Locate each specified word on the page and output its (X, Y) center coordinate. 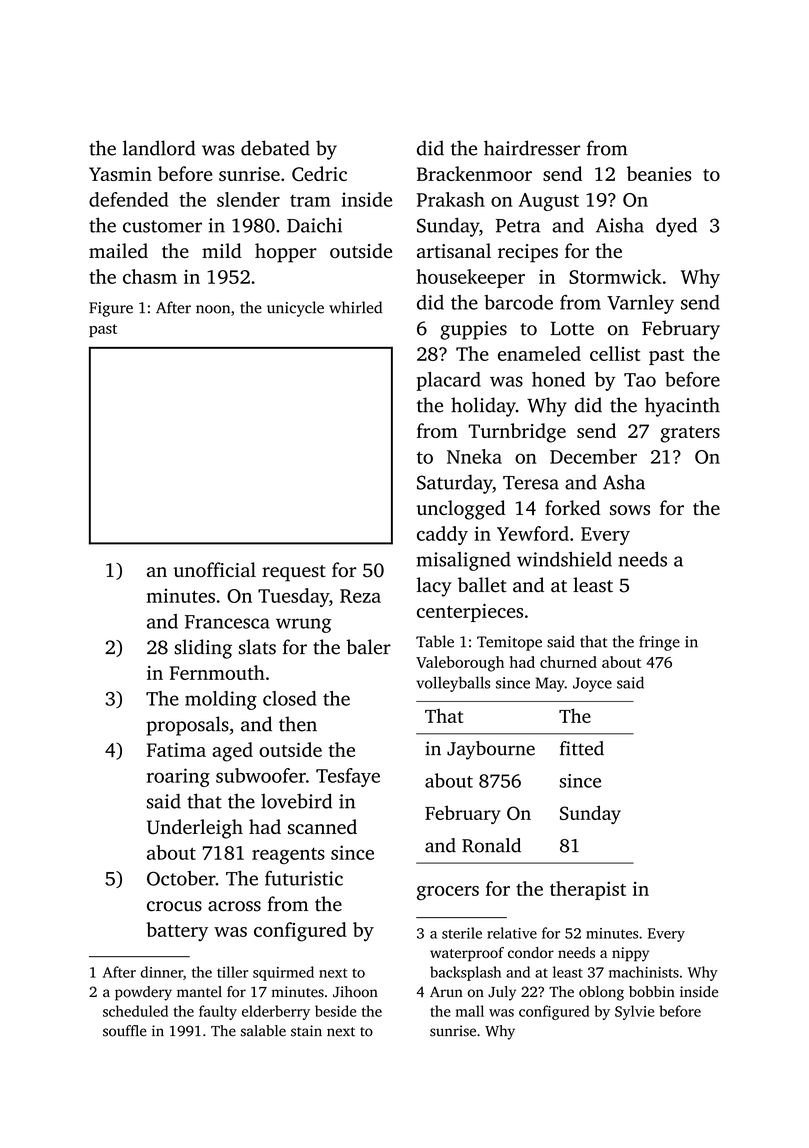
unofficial (214, 569)
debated (275, 148)
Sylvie (634, 1012)
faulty (218, 1012)
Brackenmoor (474, 173)
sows (630, 510)
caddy (442, 535)
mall (470, 1011)
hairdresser (532, 148)
